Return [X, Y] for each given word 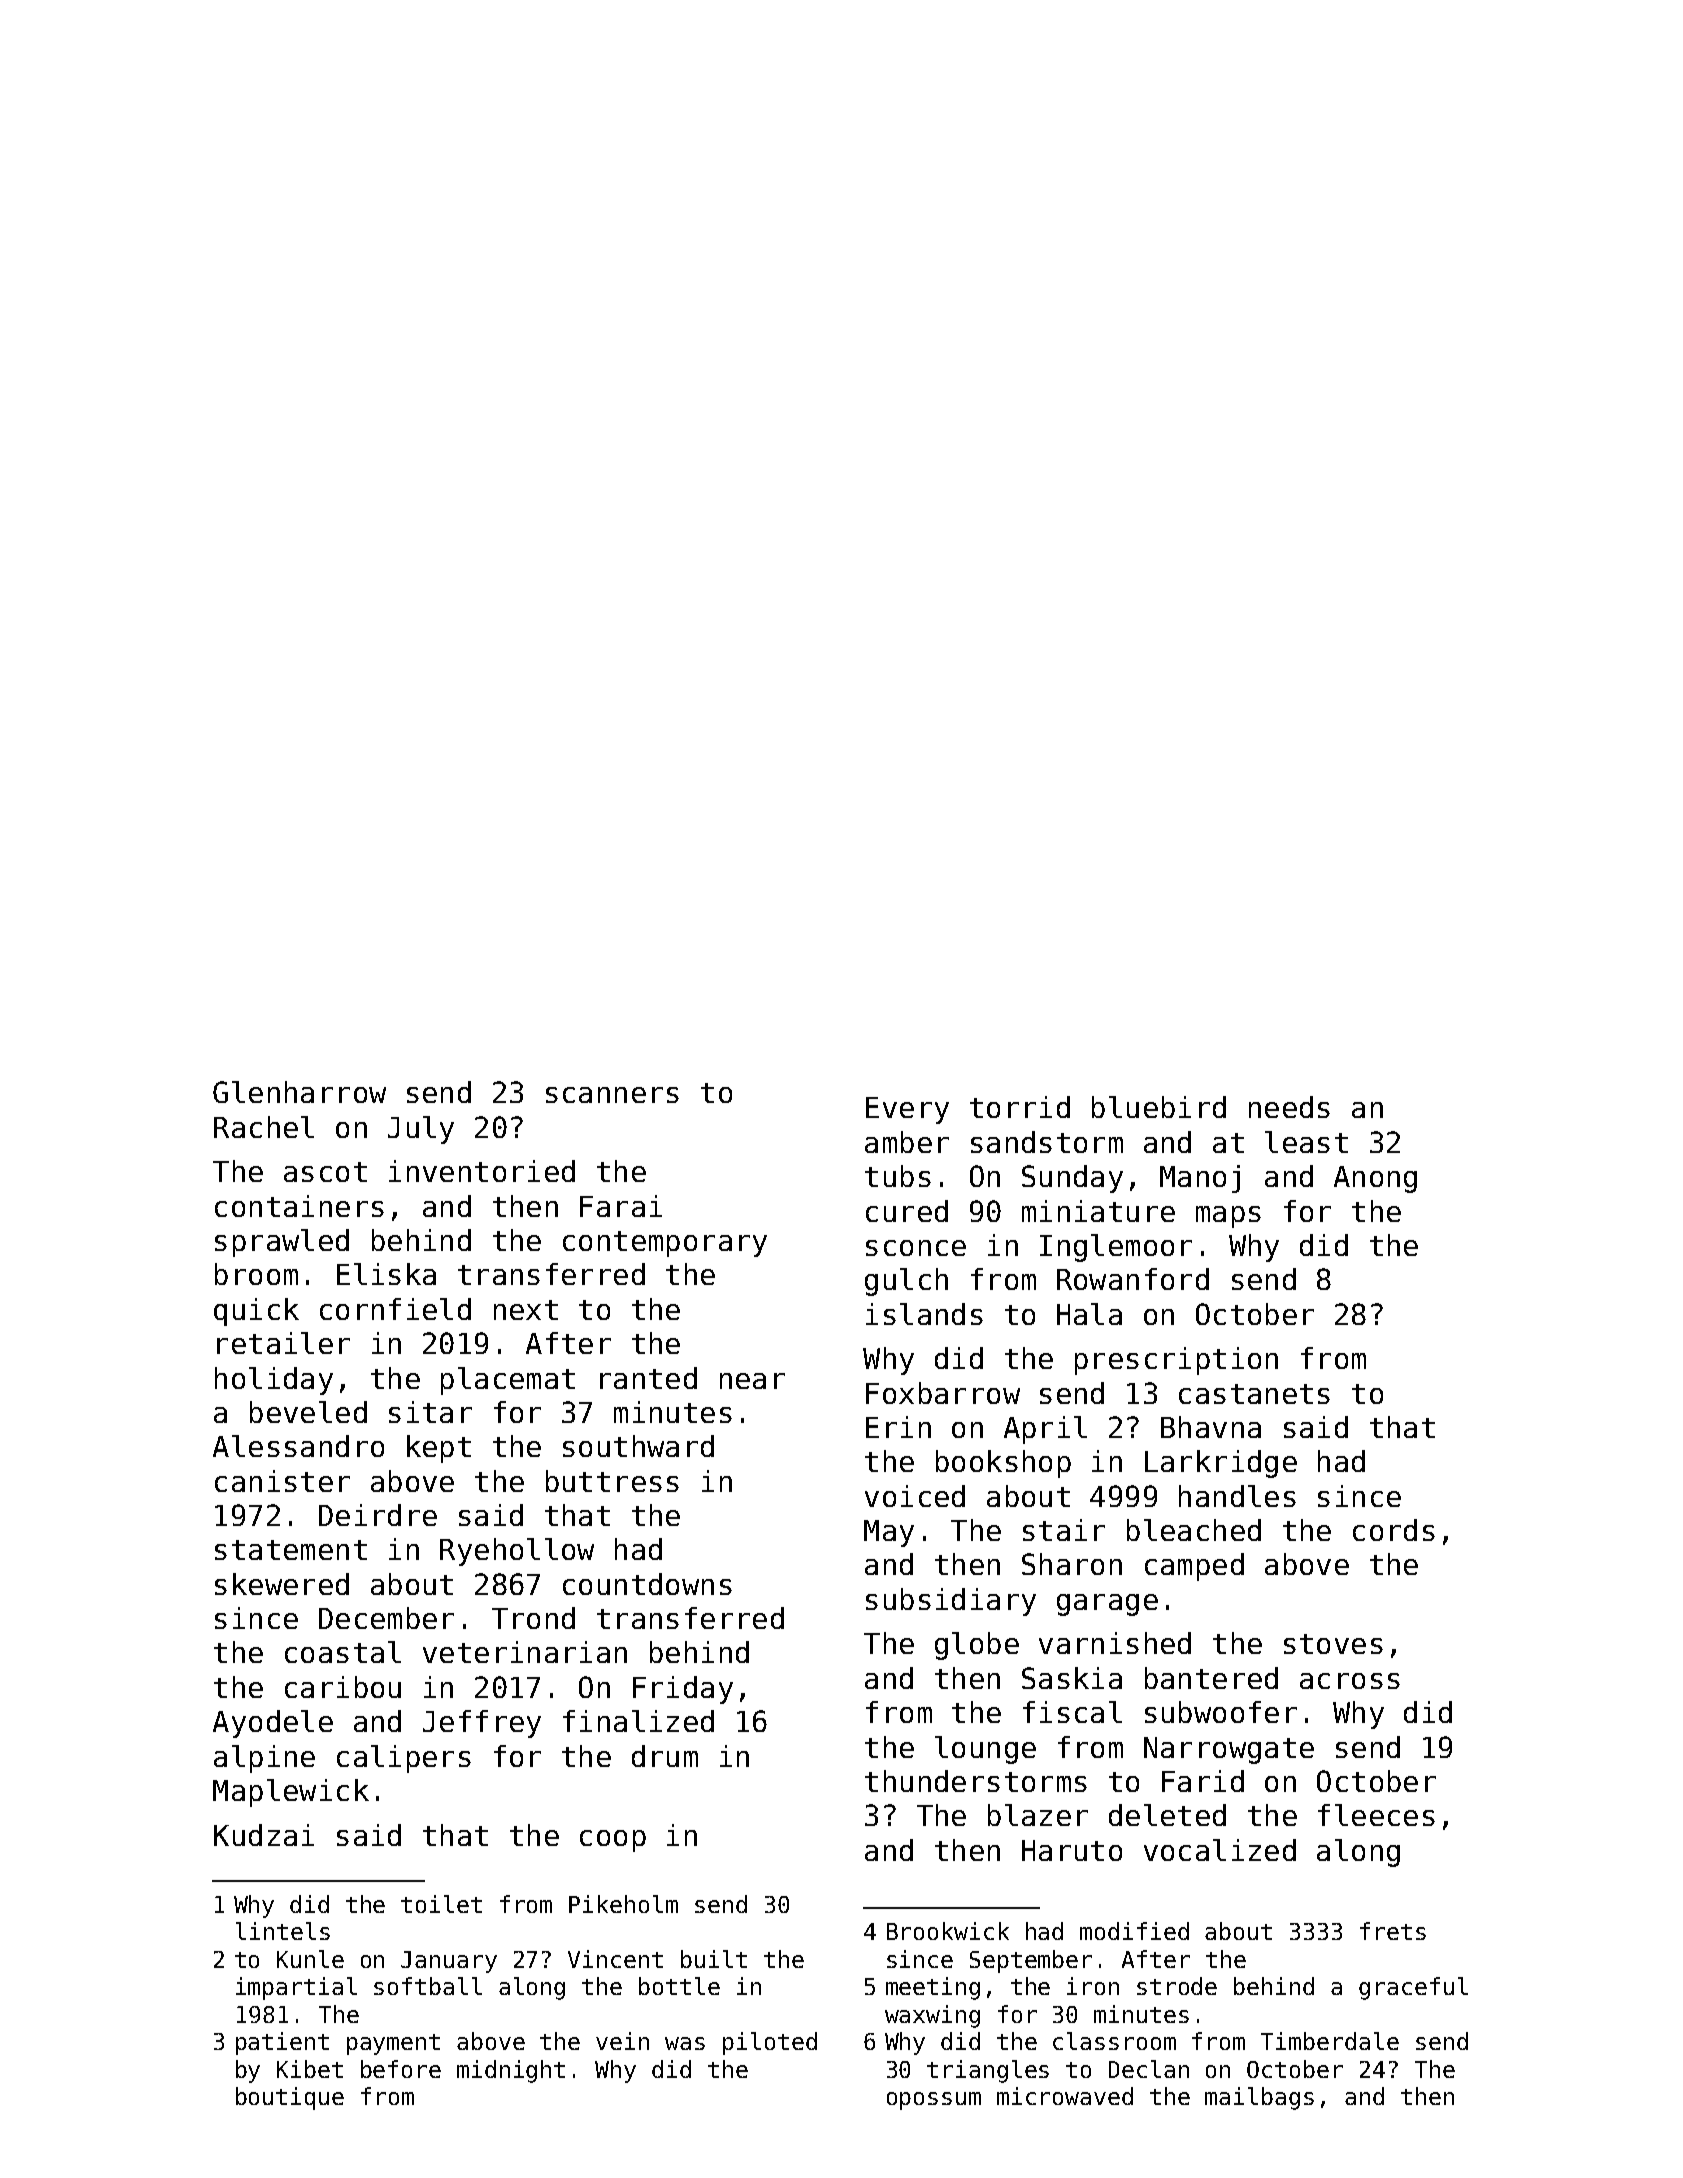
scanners [612, 1095]
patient [282, 2043]
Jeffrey [482, 1724]
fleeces [1376, 1815]
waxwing [932, 2016]
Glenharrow [299, 1092]
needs [1289, 1107]
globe [977, 1646]
